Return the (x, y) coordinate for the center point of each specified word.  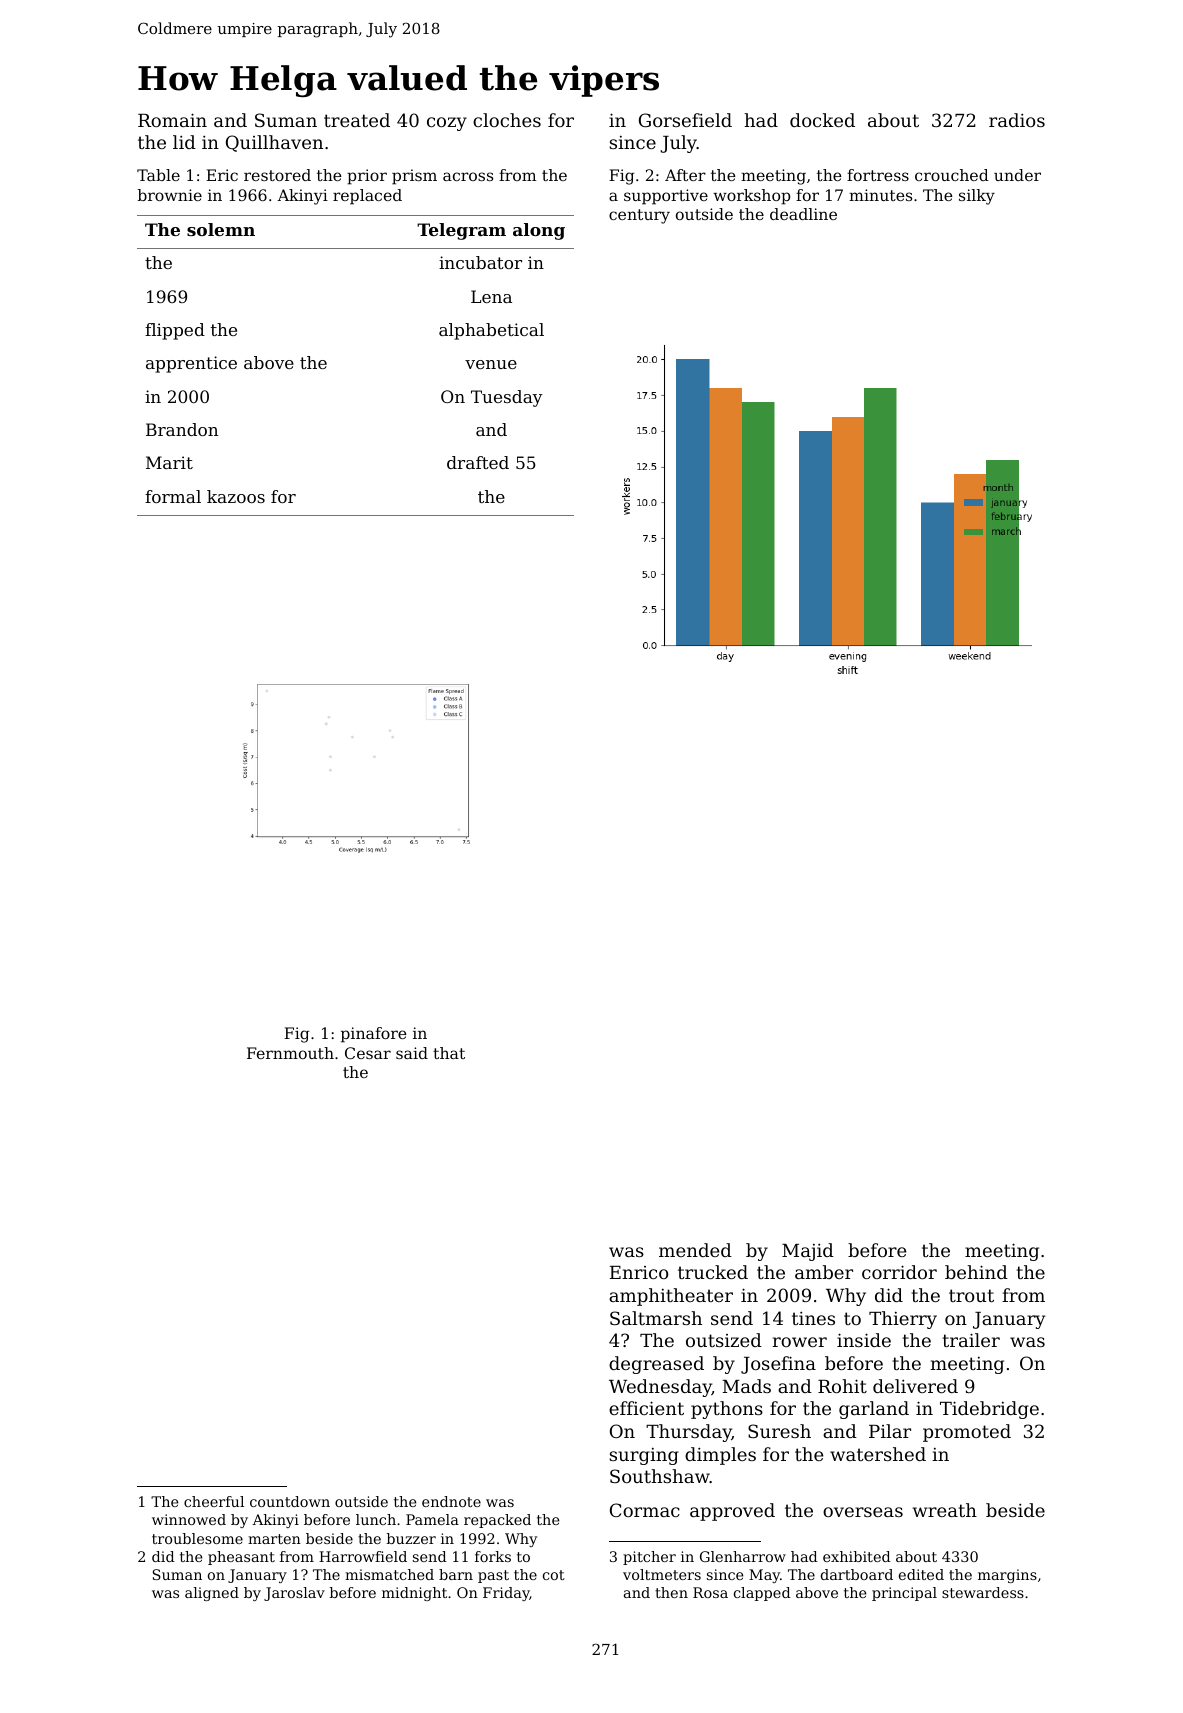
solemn (221, 229)
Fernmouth (290, 1053)
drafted (478, 462)
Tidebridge (989, 1410)
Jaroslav (294, 1594)
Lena (491, 296)
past (493, 1576)
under (1017, 175)
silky (977, 197)
